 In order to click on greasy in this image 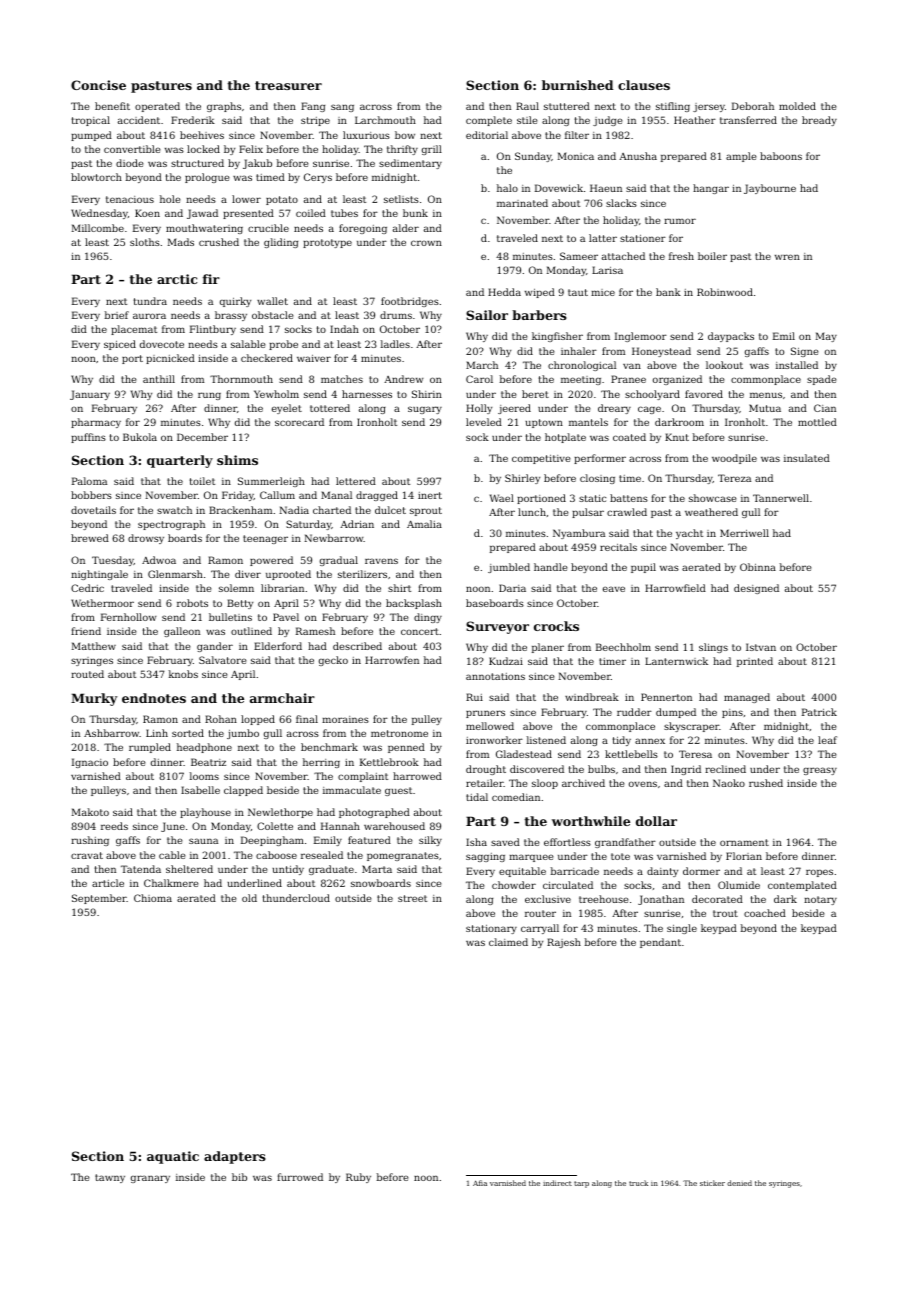, I will do `click(820, 771)`.
